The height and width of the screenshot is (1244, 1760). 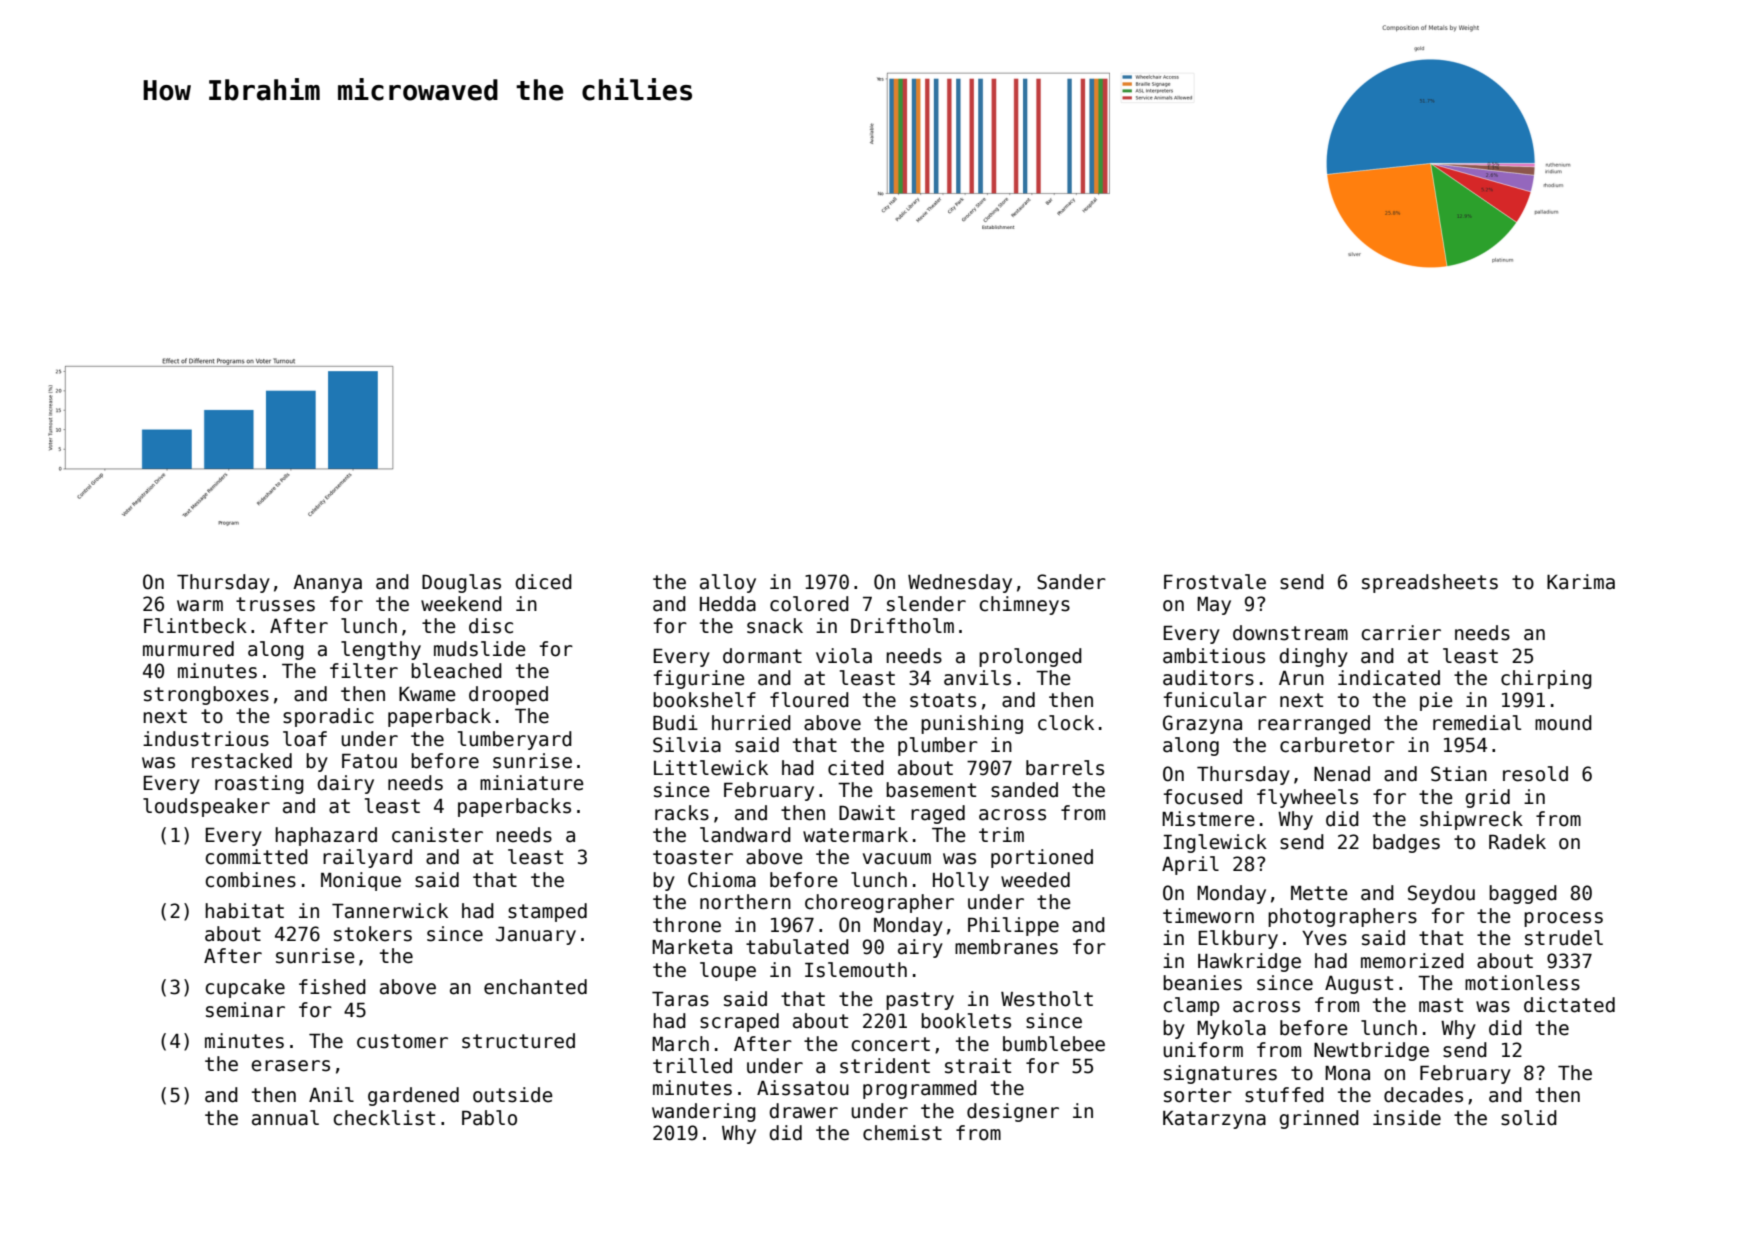 I want to click on committed, so click(x=257, y=857).
